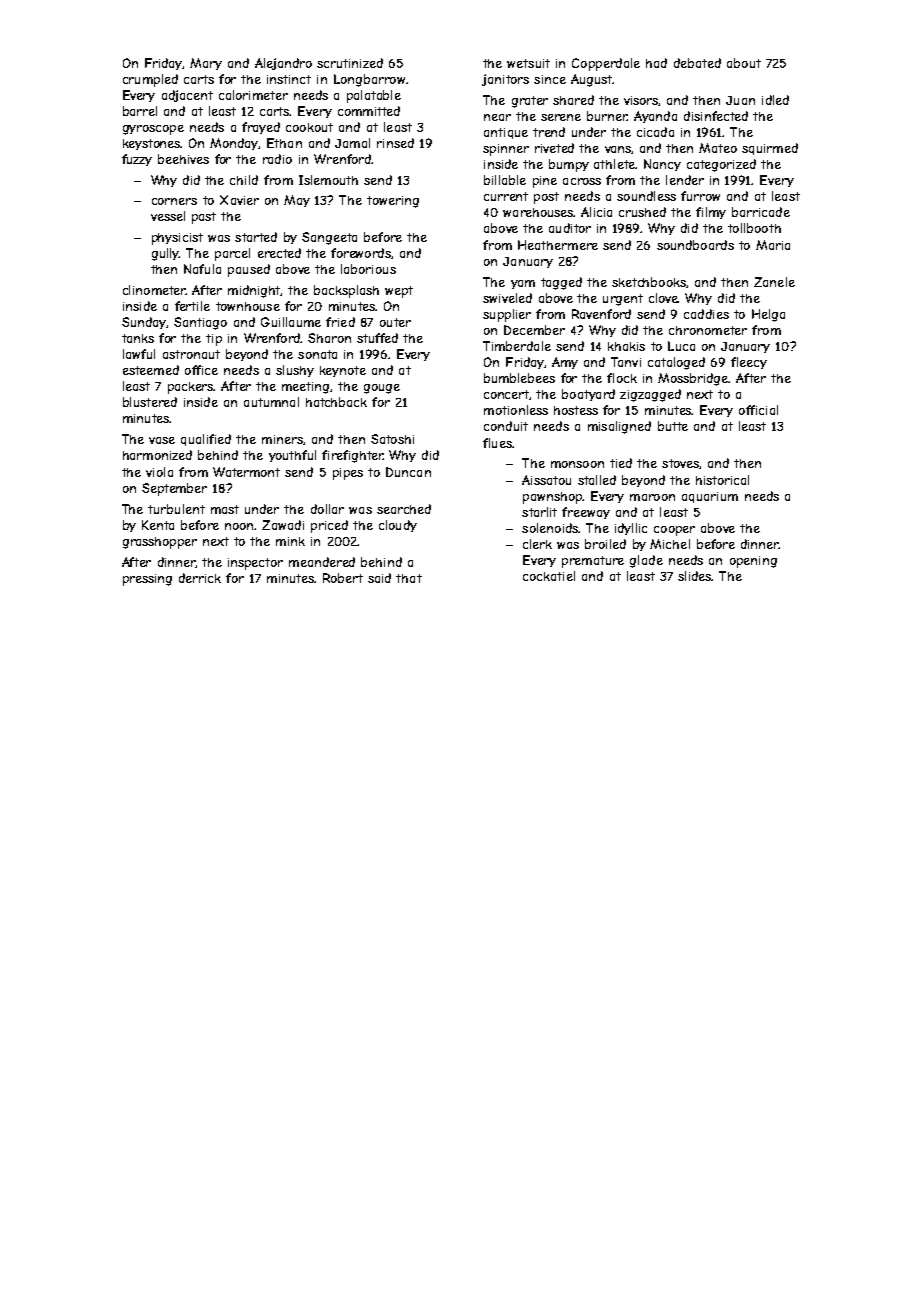 The width and height of the screenshot is (924, 1314). What do you see at coordinates (775, 100) in the screenshot?
I see `idled` at bounding box center [775, 100].
